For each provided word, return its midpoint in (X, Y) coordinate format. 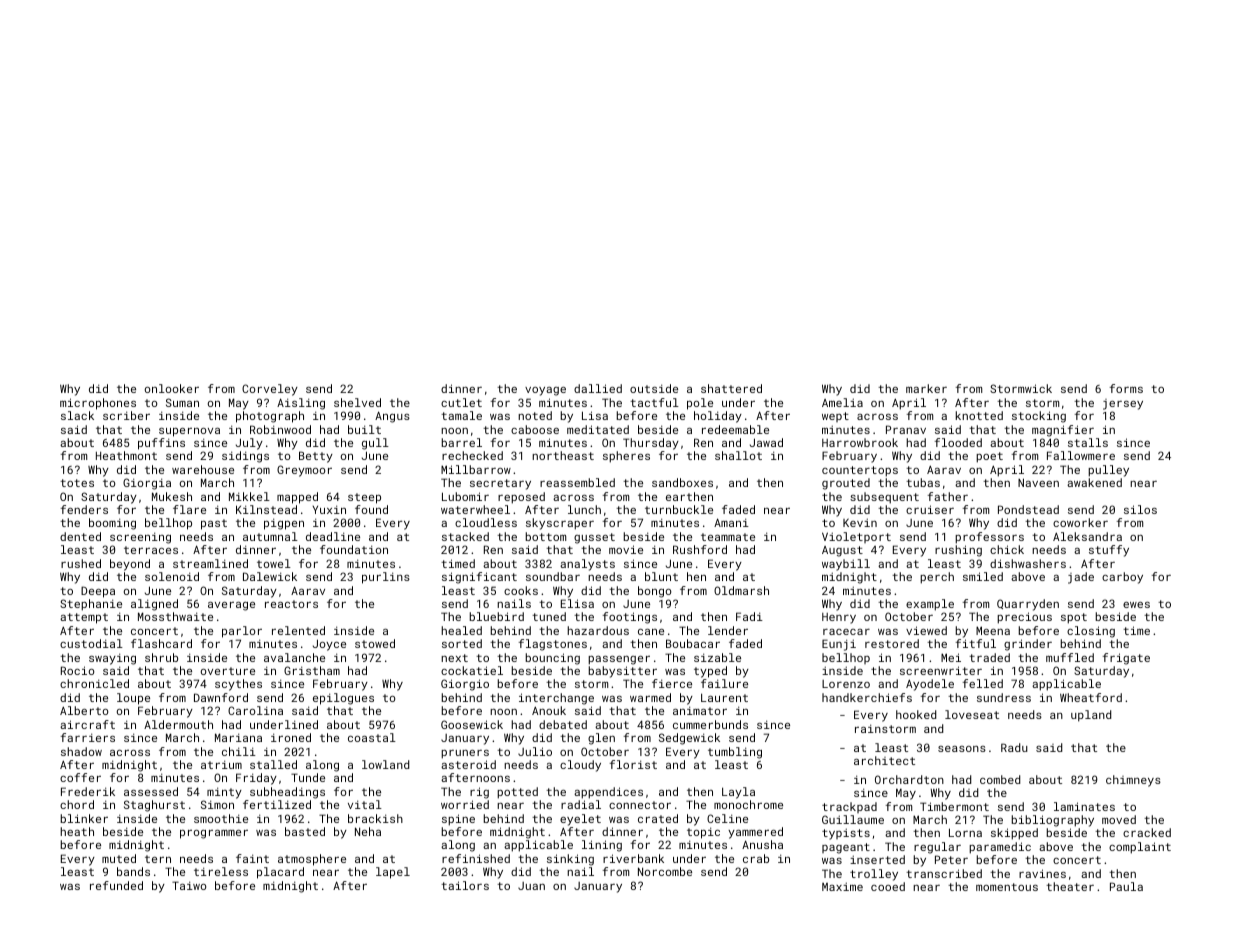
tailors (465, 885)
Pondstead (1028, 509)
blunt (661, 576)
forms (1126, 388)
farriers (87, 737)
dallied (598, 388)
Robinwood (280, 429)
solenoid (172, 576)
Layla (738, 793)
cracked (1147, 832)
